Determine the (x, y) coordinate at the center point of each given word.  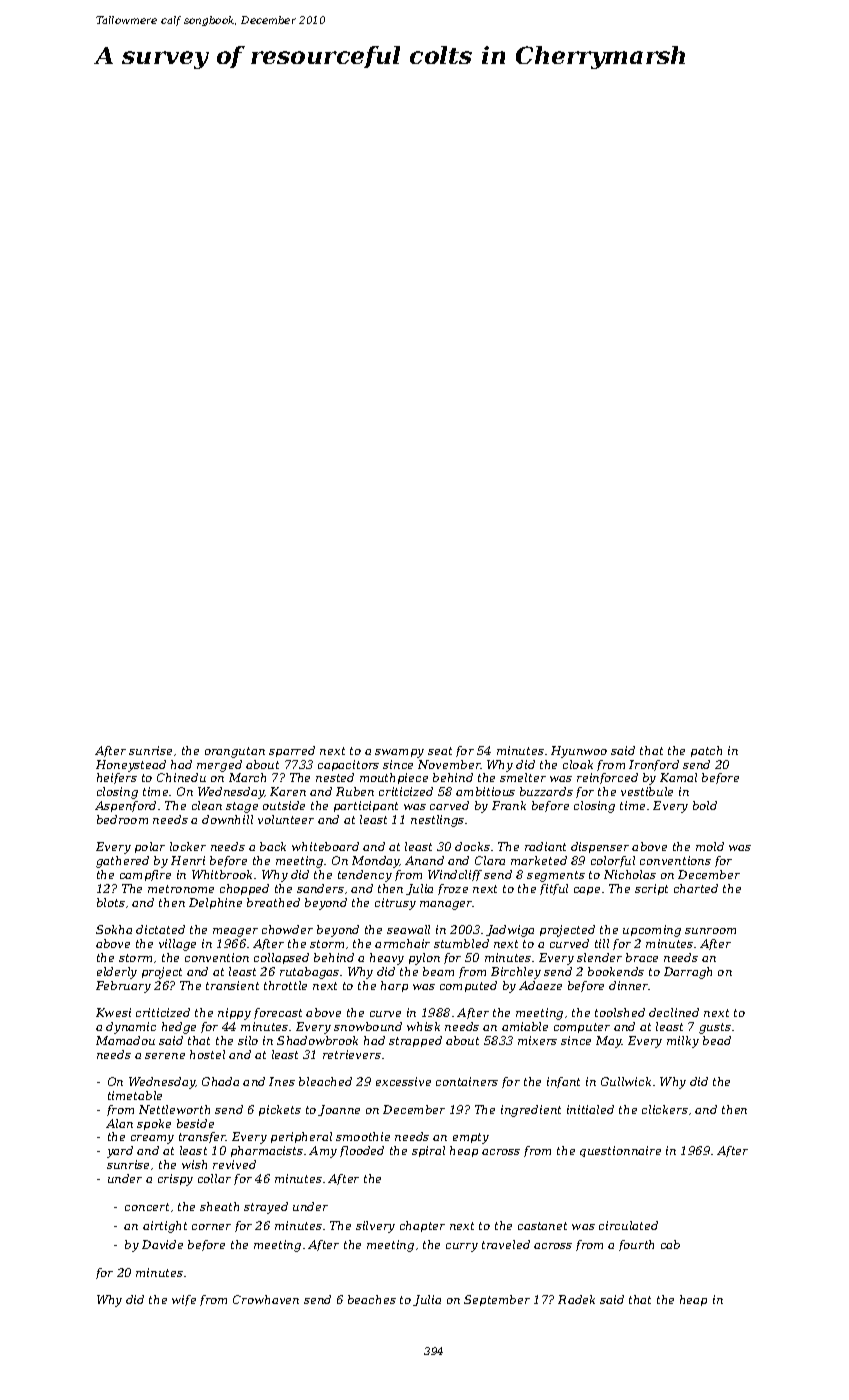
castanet (542, 1226)
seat (440, 751)
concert (147, 1207)
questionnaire (620, 1151)
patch (706, 751)
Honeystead (131, 766)
